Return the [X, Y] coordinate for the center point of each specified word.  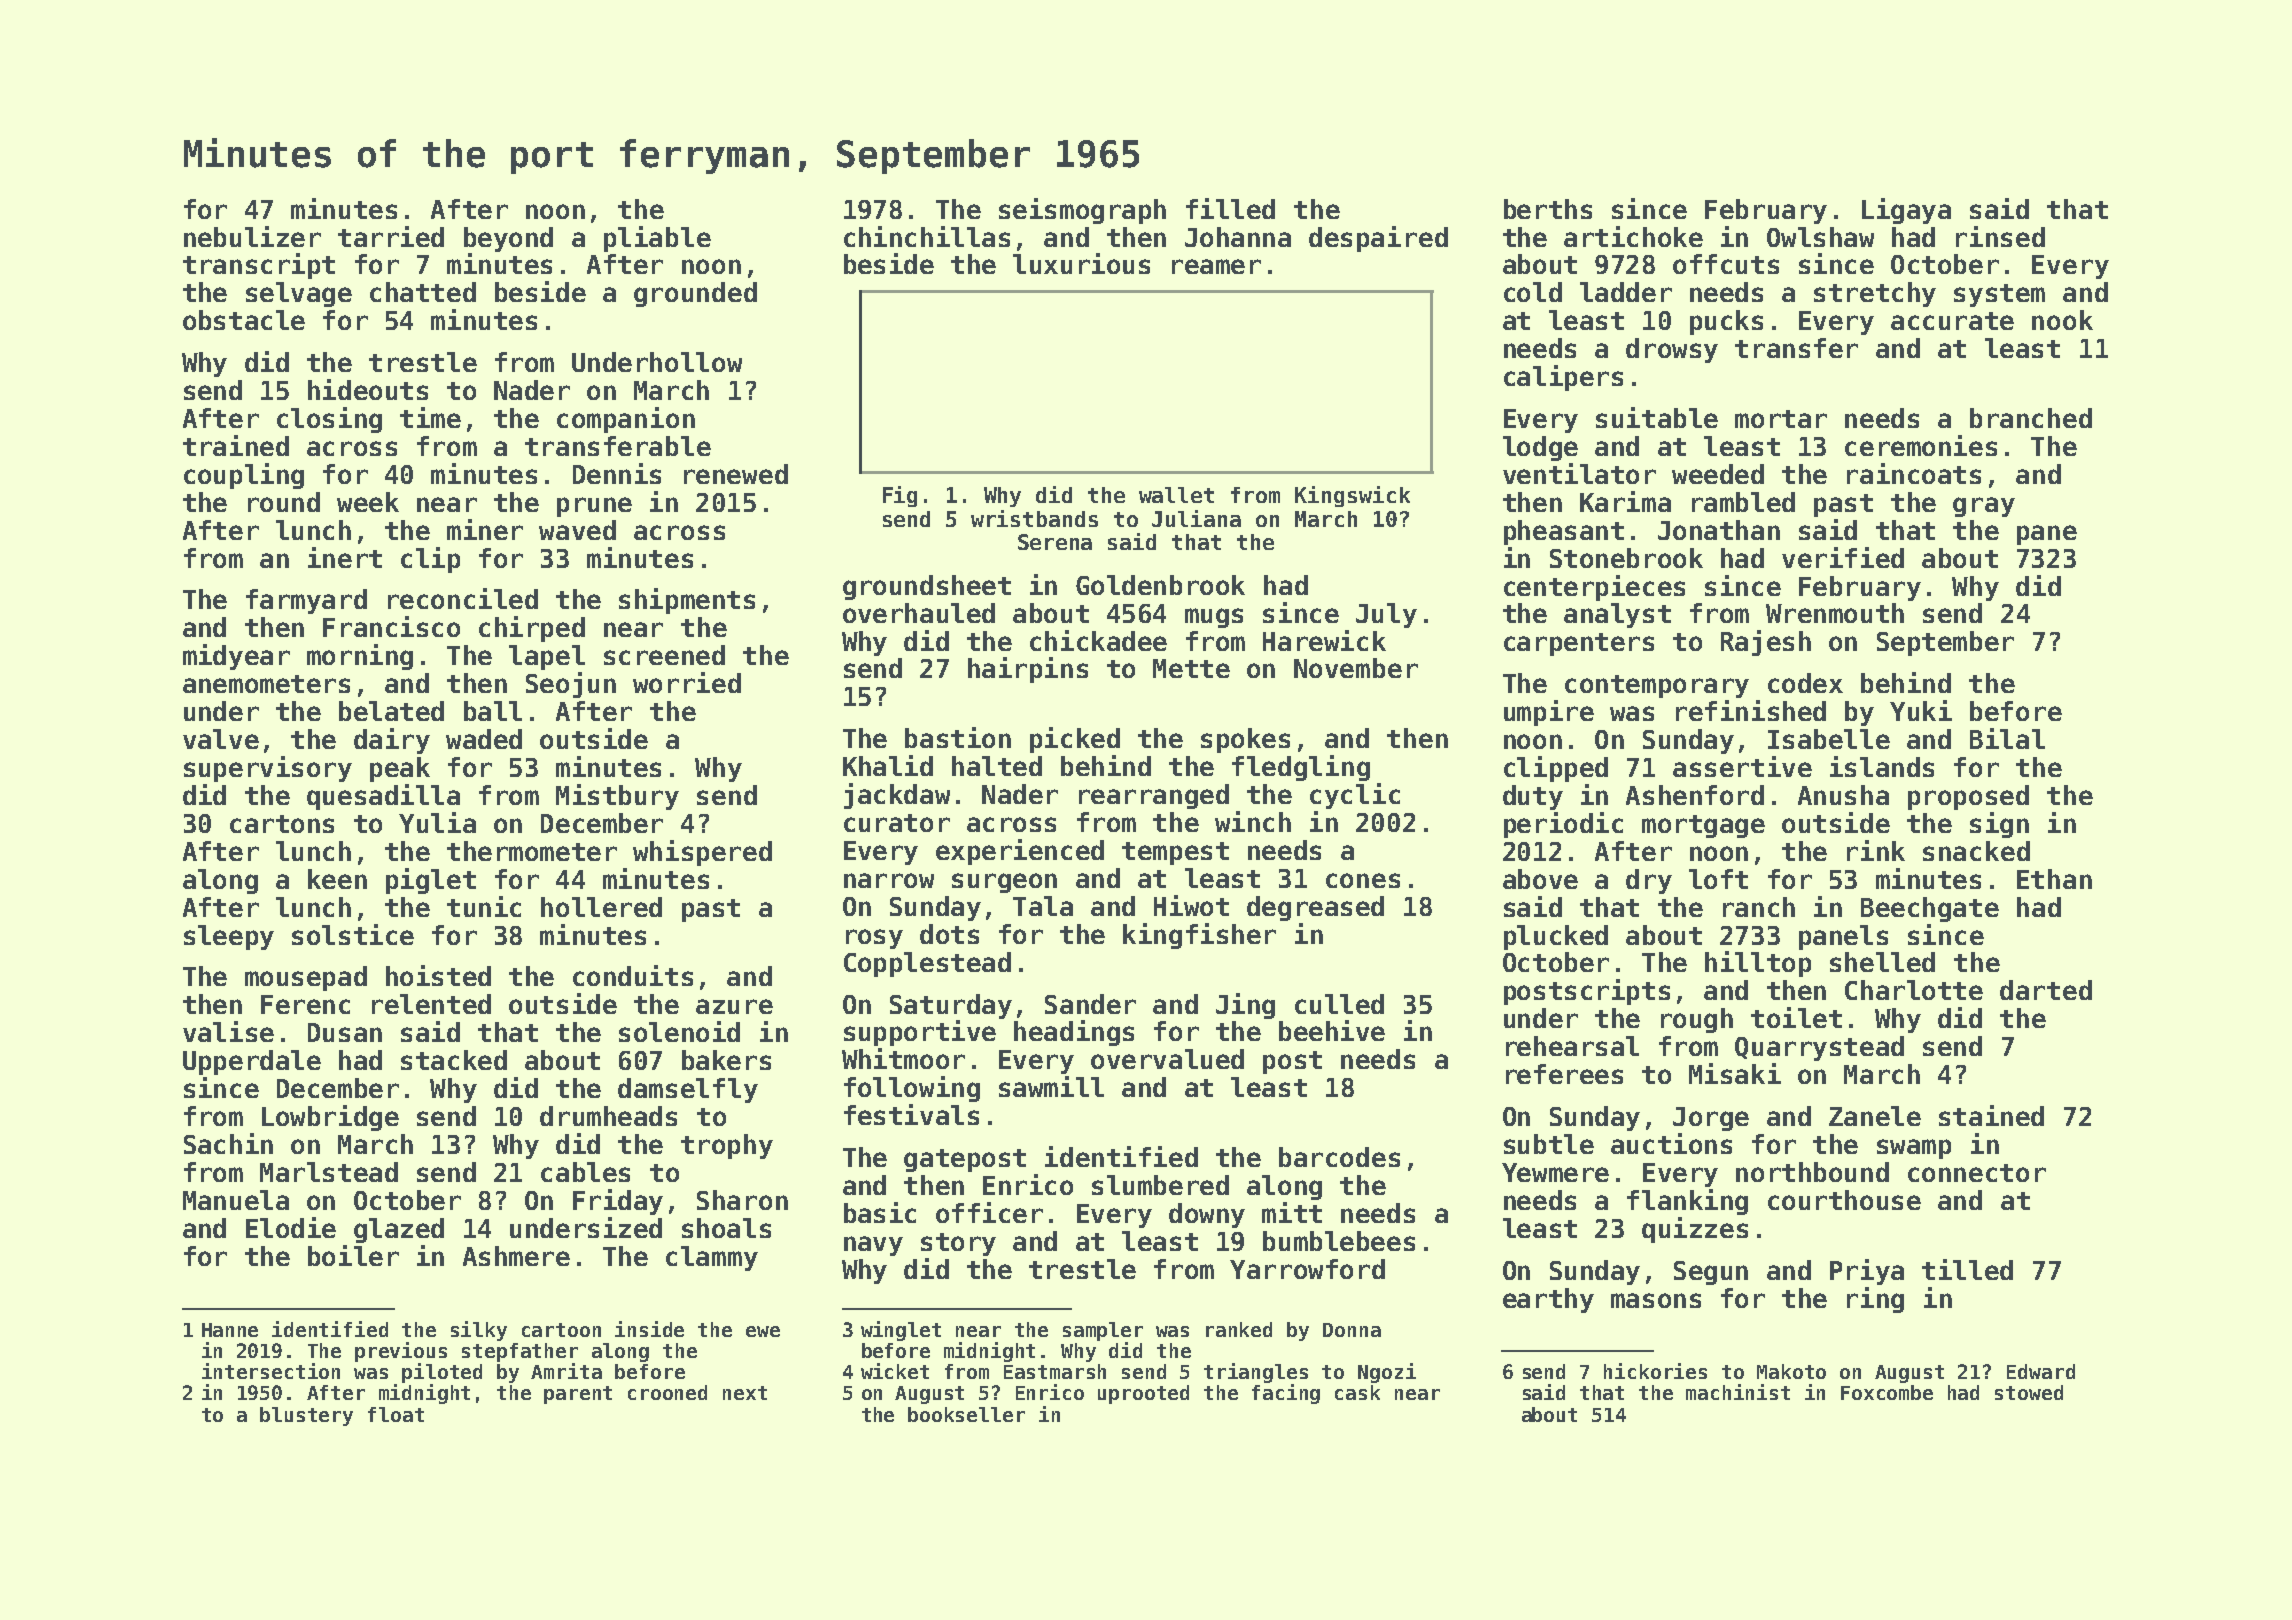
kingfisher [1199, 936]
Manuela [236, 1200]
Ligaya [1906, 211]
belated [391, 711]
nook [2062, 320]
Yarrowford [1307, 1269]
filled [1230, 208]
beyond [508, 239]
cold [1533, 292]
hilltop [1758, 964]
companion [626, 420]
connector [1977, 1173]
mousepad [306, 978]
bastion [958, 737]
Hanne [230, 1330]
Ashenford [1695, 795]
